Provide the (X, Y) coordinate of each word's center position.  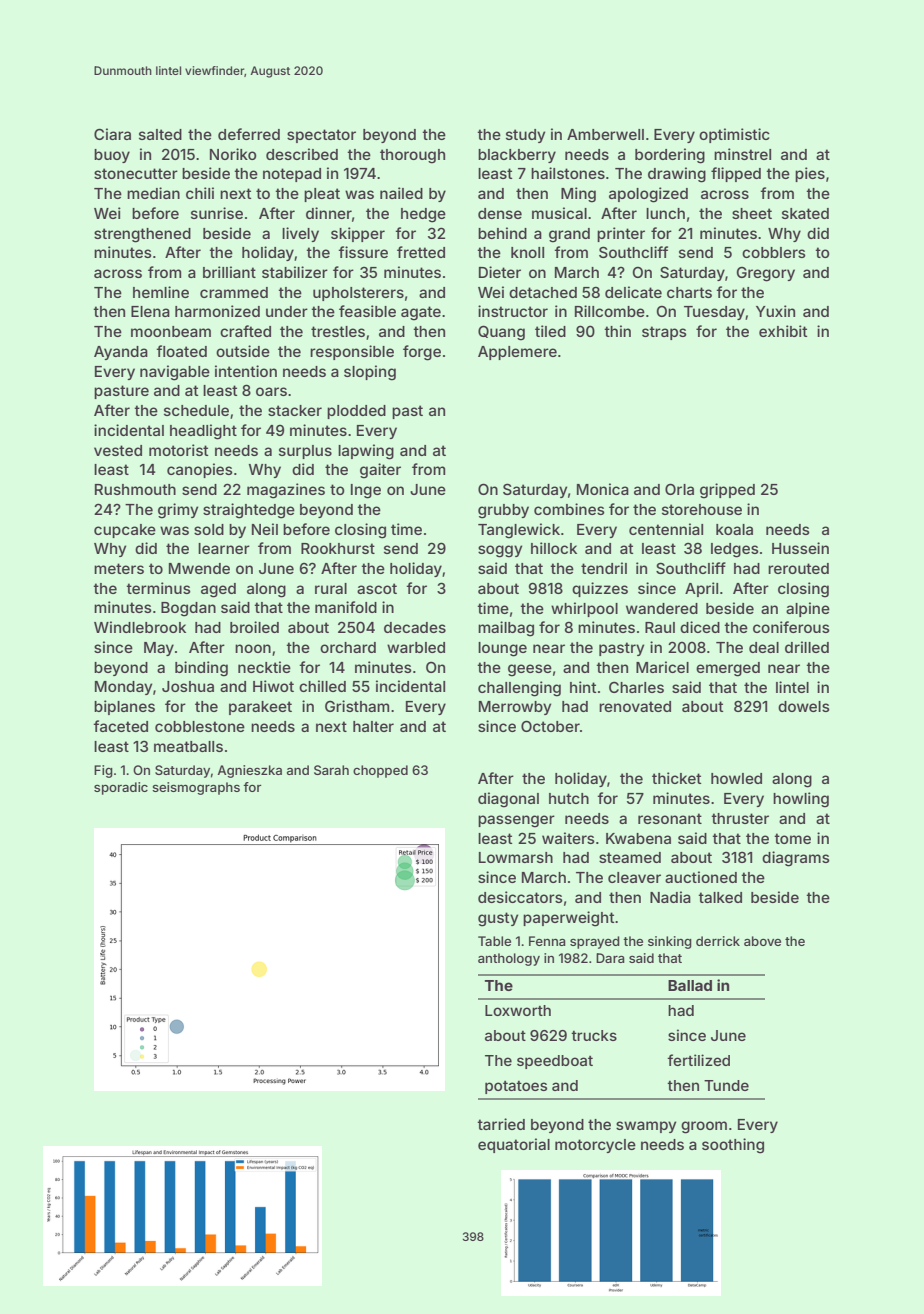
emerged (728, 669)
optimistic (734, 135)
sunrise (217, 213)
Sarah (331, 770)
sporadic (121, 788)
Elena (150, 311)
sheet (752, 213)
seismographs (196, 788)
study (525, 136)
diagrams (796, 859)
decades (415, 627)
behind (502, 233)
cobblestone (200, 726)
